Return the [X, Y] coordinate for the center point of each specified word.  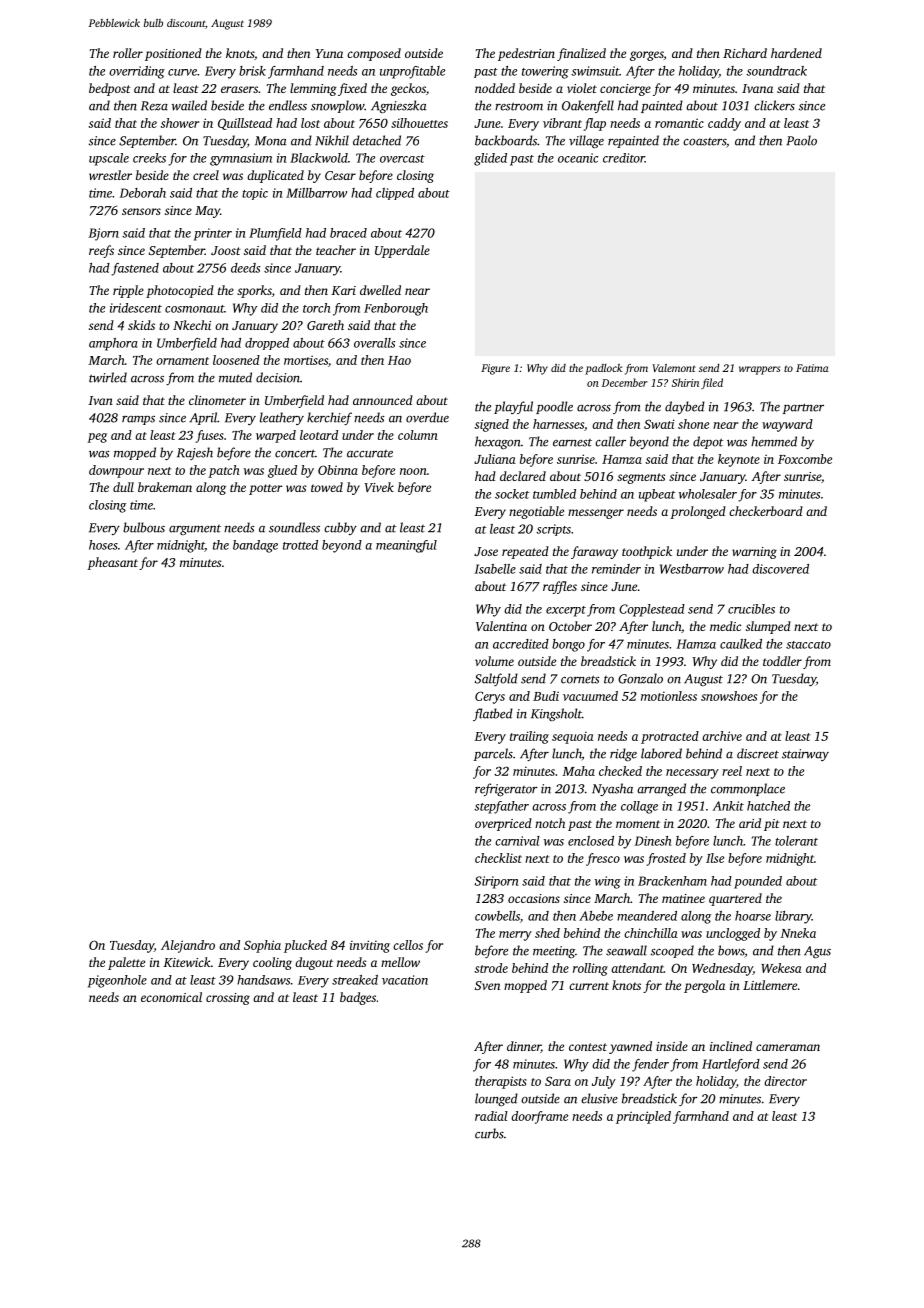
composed [374, 54]
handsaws [263, 980]
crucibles [751, 609]
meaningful [406, 546]
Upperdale [402, 251]
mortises [306, 360]
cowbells [497, 916]
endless [288, 105]
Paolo [802, 140]
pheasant [112, 563]
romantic [679, 123]
